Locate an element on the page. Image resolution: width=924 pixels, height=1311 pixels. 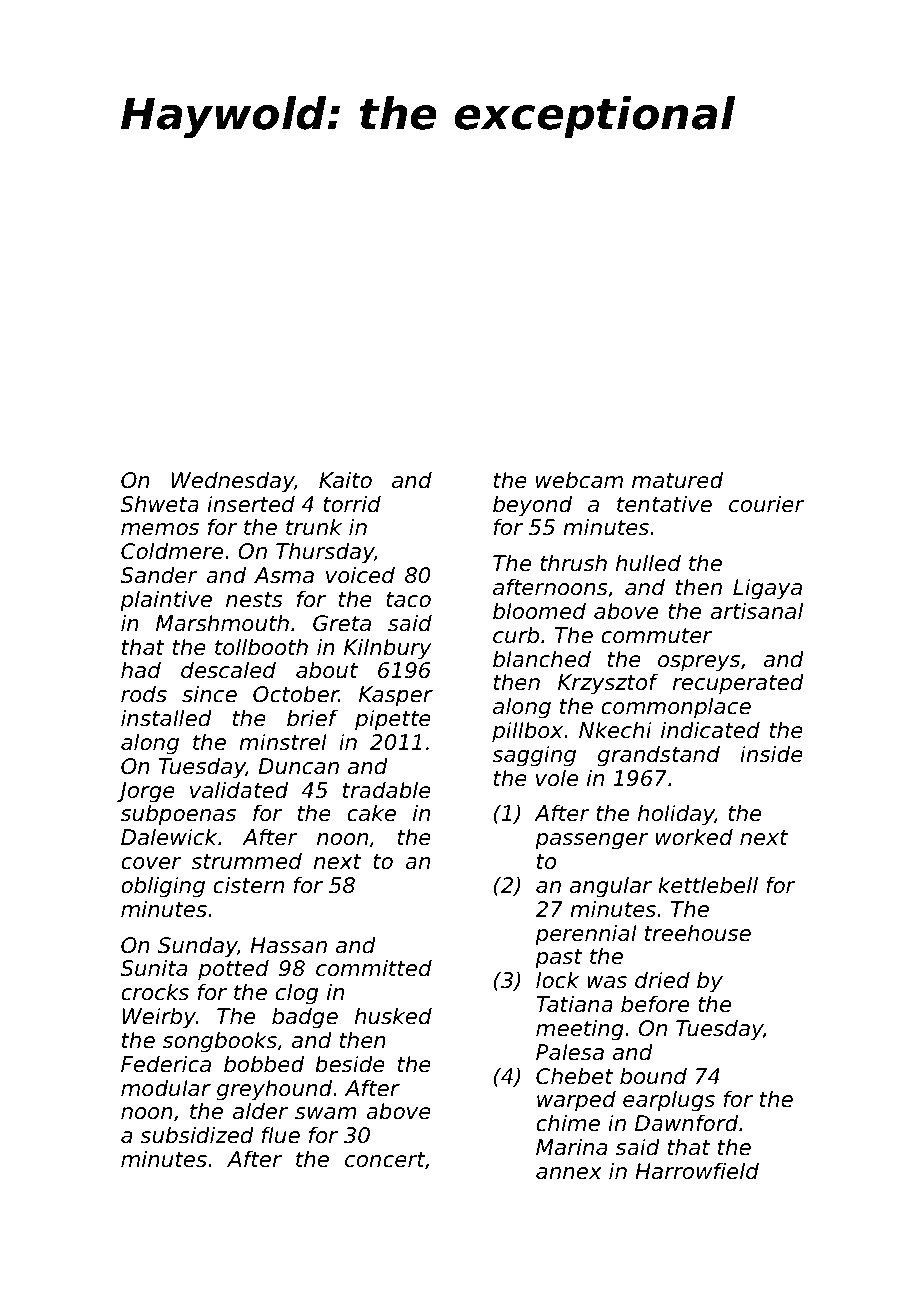
Chebet is located at coordinates (574, 1076).
